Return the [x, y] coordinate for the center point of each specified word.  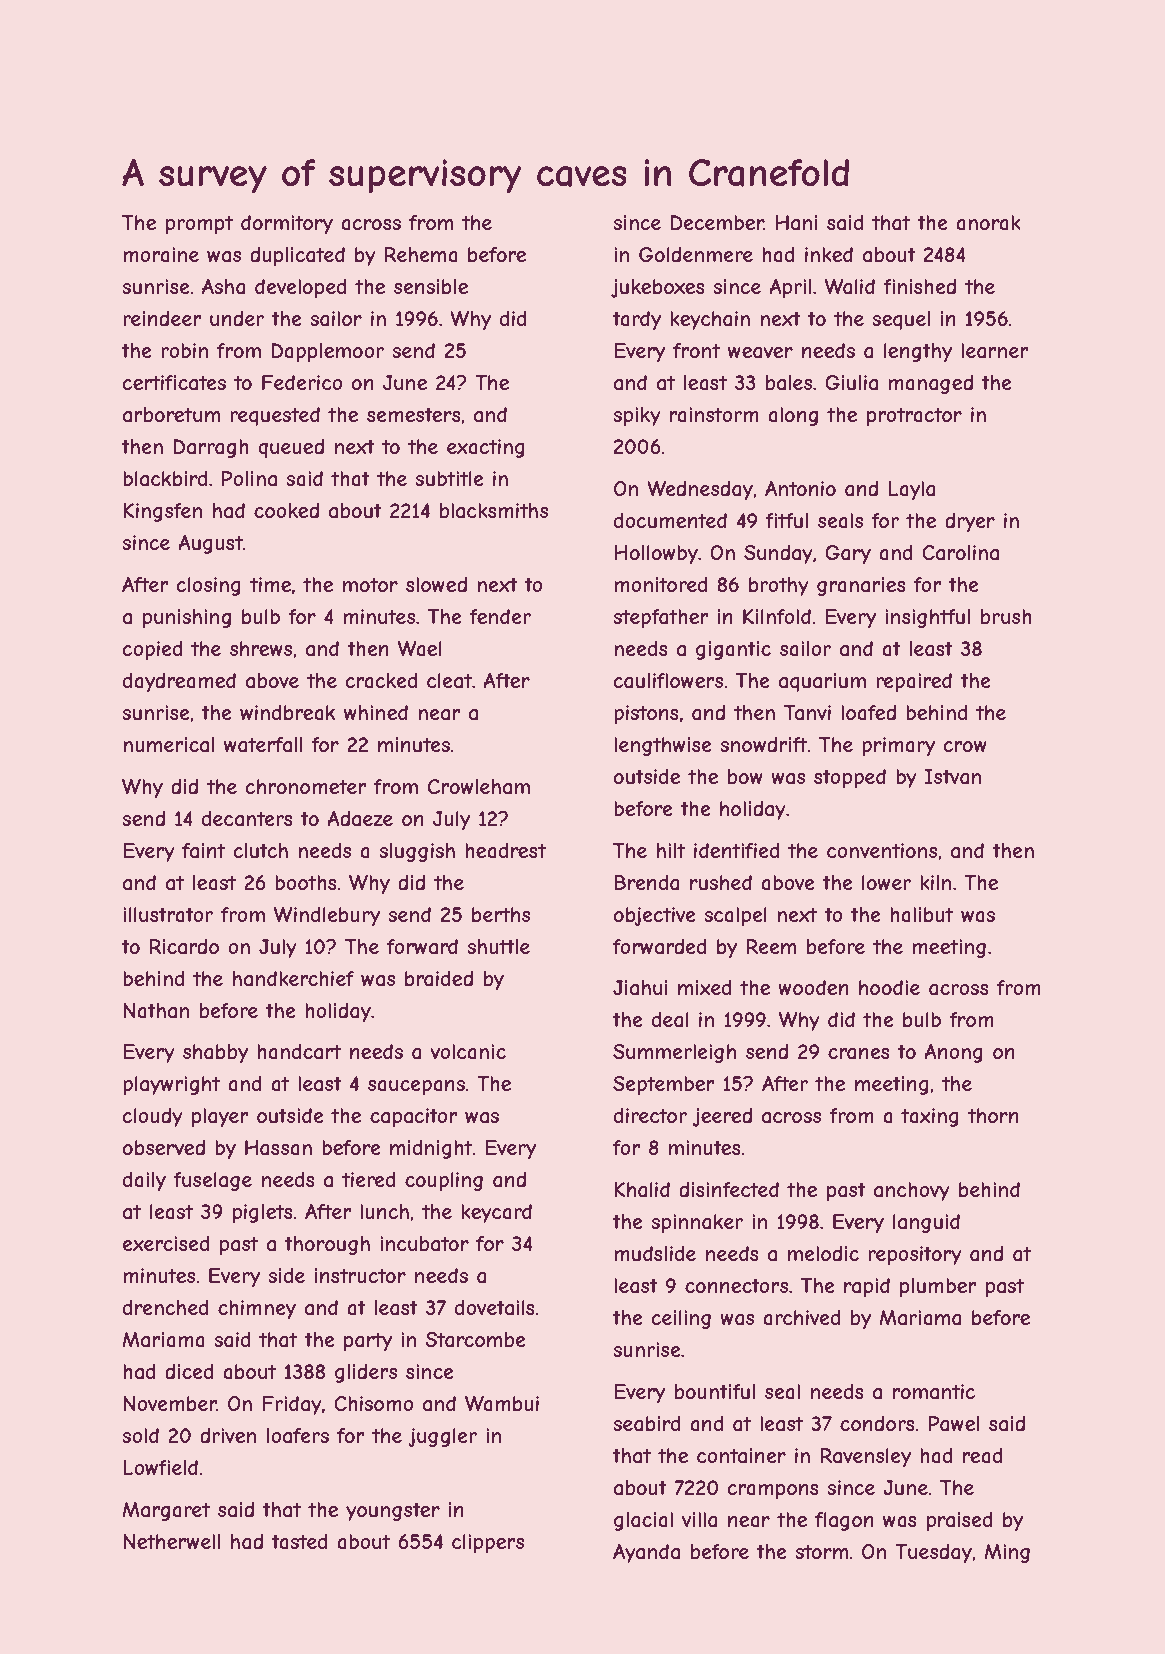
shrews [261, 648]
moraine [161, 255]
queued [291, 448]
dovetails [495, 1308]
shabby [215, 1053]
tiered [369, 1179]
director [650, 1115]
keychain [710, 320]
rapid [867, 1287]
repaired [914, 682]
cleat [449, 681]
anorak [988, 223]
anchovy [912, 1191]
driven [228, 1435]
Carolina [960, 553]
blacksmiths [494, 511]
